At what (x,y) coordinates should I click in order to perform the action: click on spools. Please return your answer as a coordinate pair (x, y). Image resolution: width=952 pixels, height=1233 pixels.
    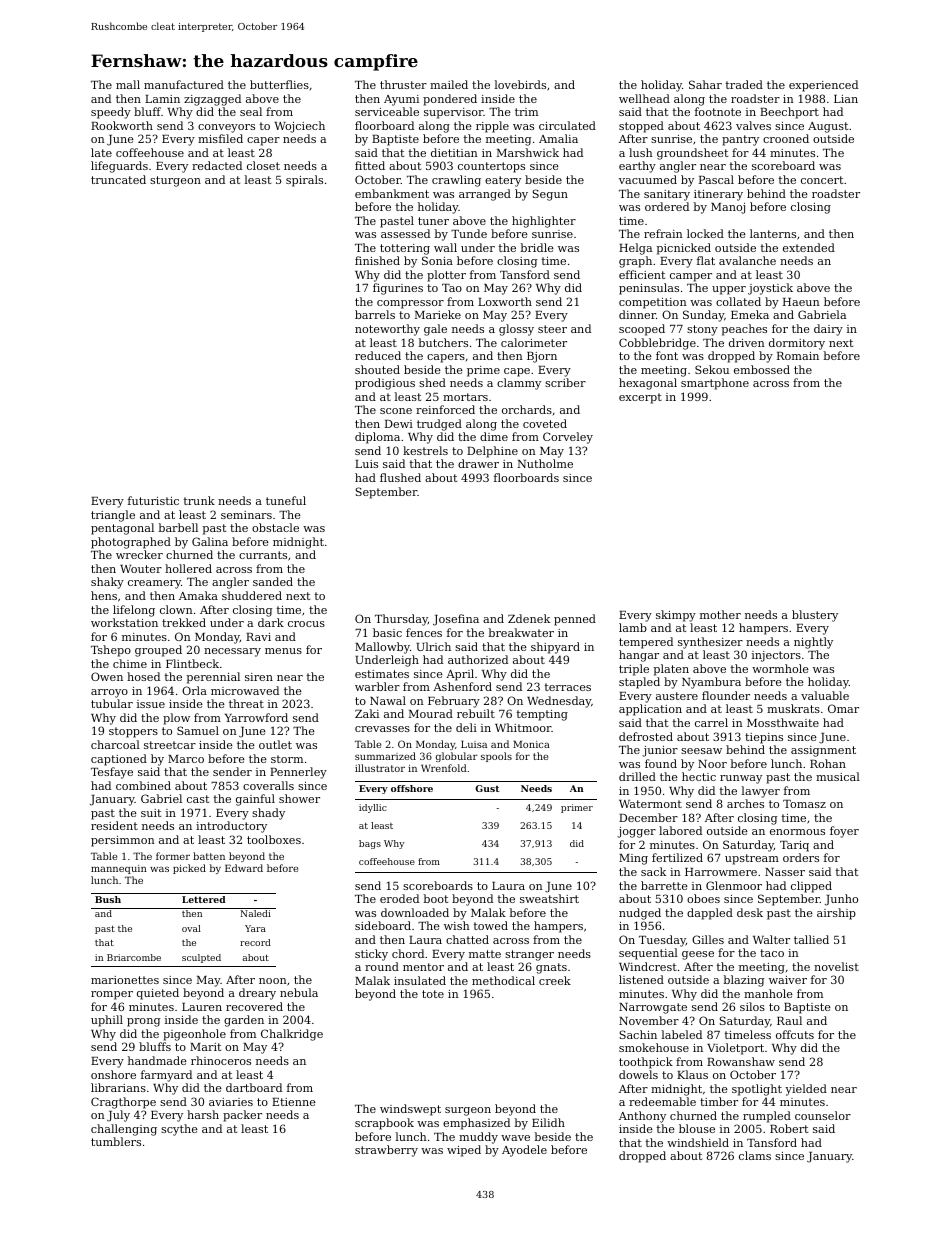
    Looking at the image, I should click on (496, 757).
